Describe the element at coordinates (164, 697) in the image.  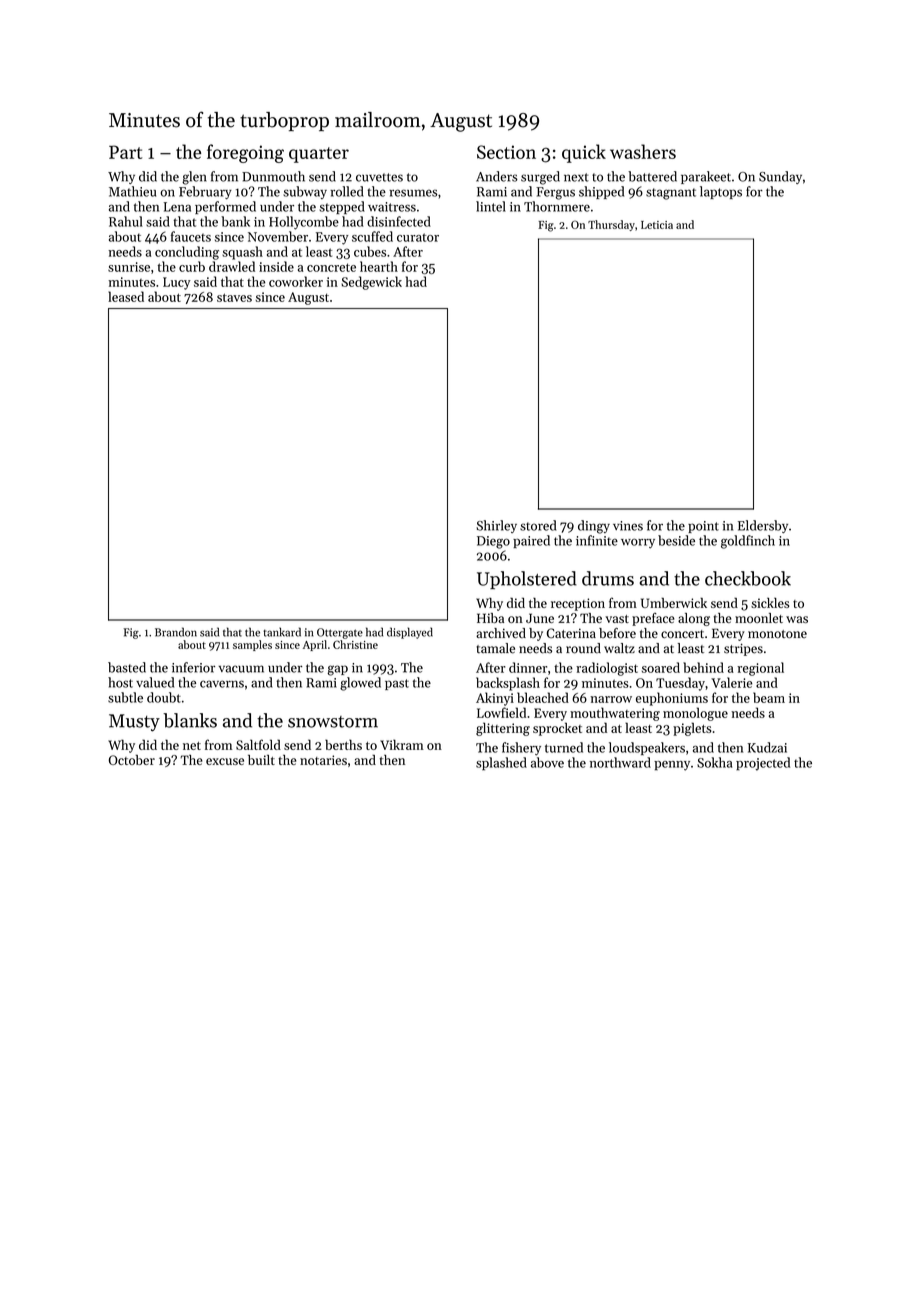
I see `doubt` at that location.
